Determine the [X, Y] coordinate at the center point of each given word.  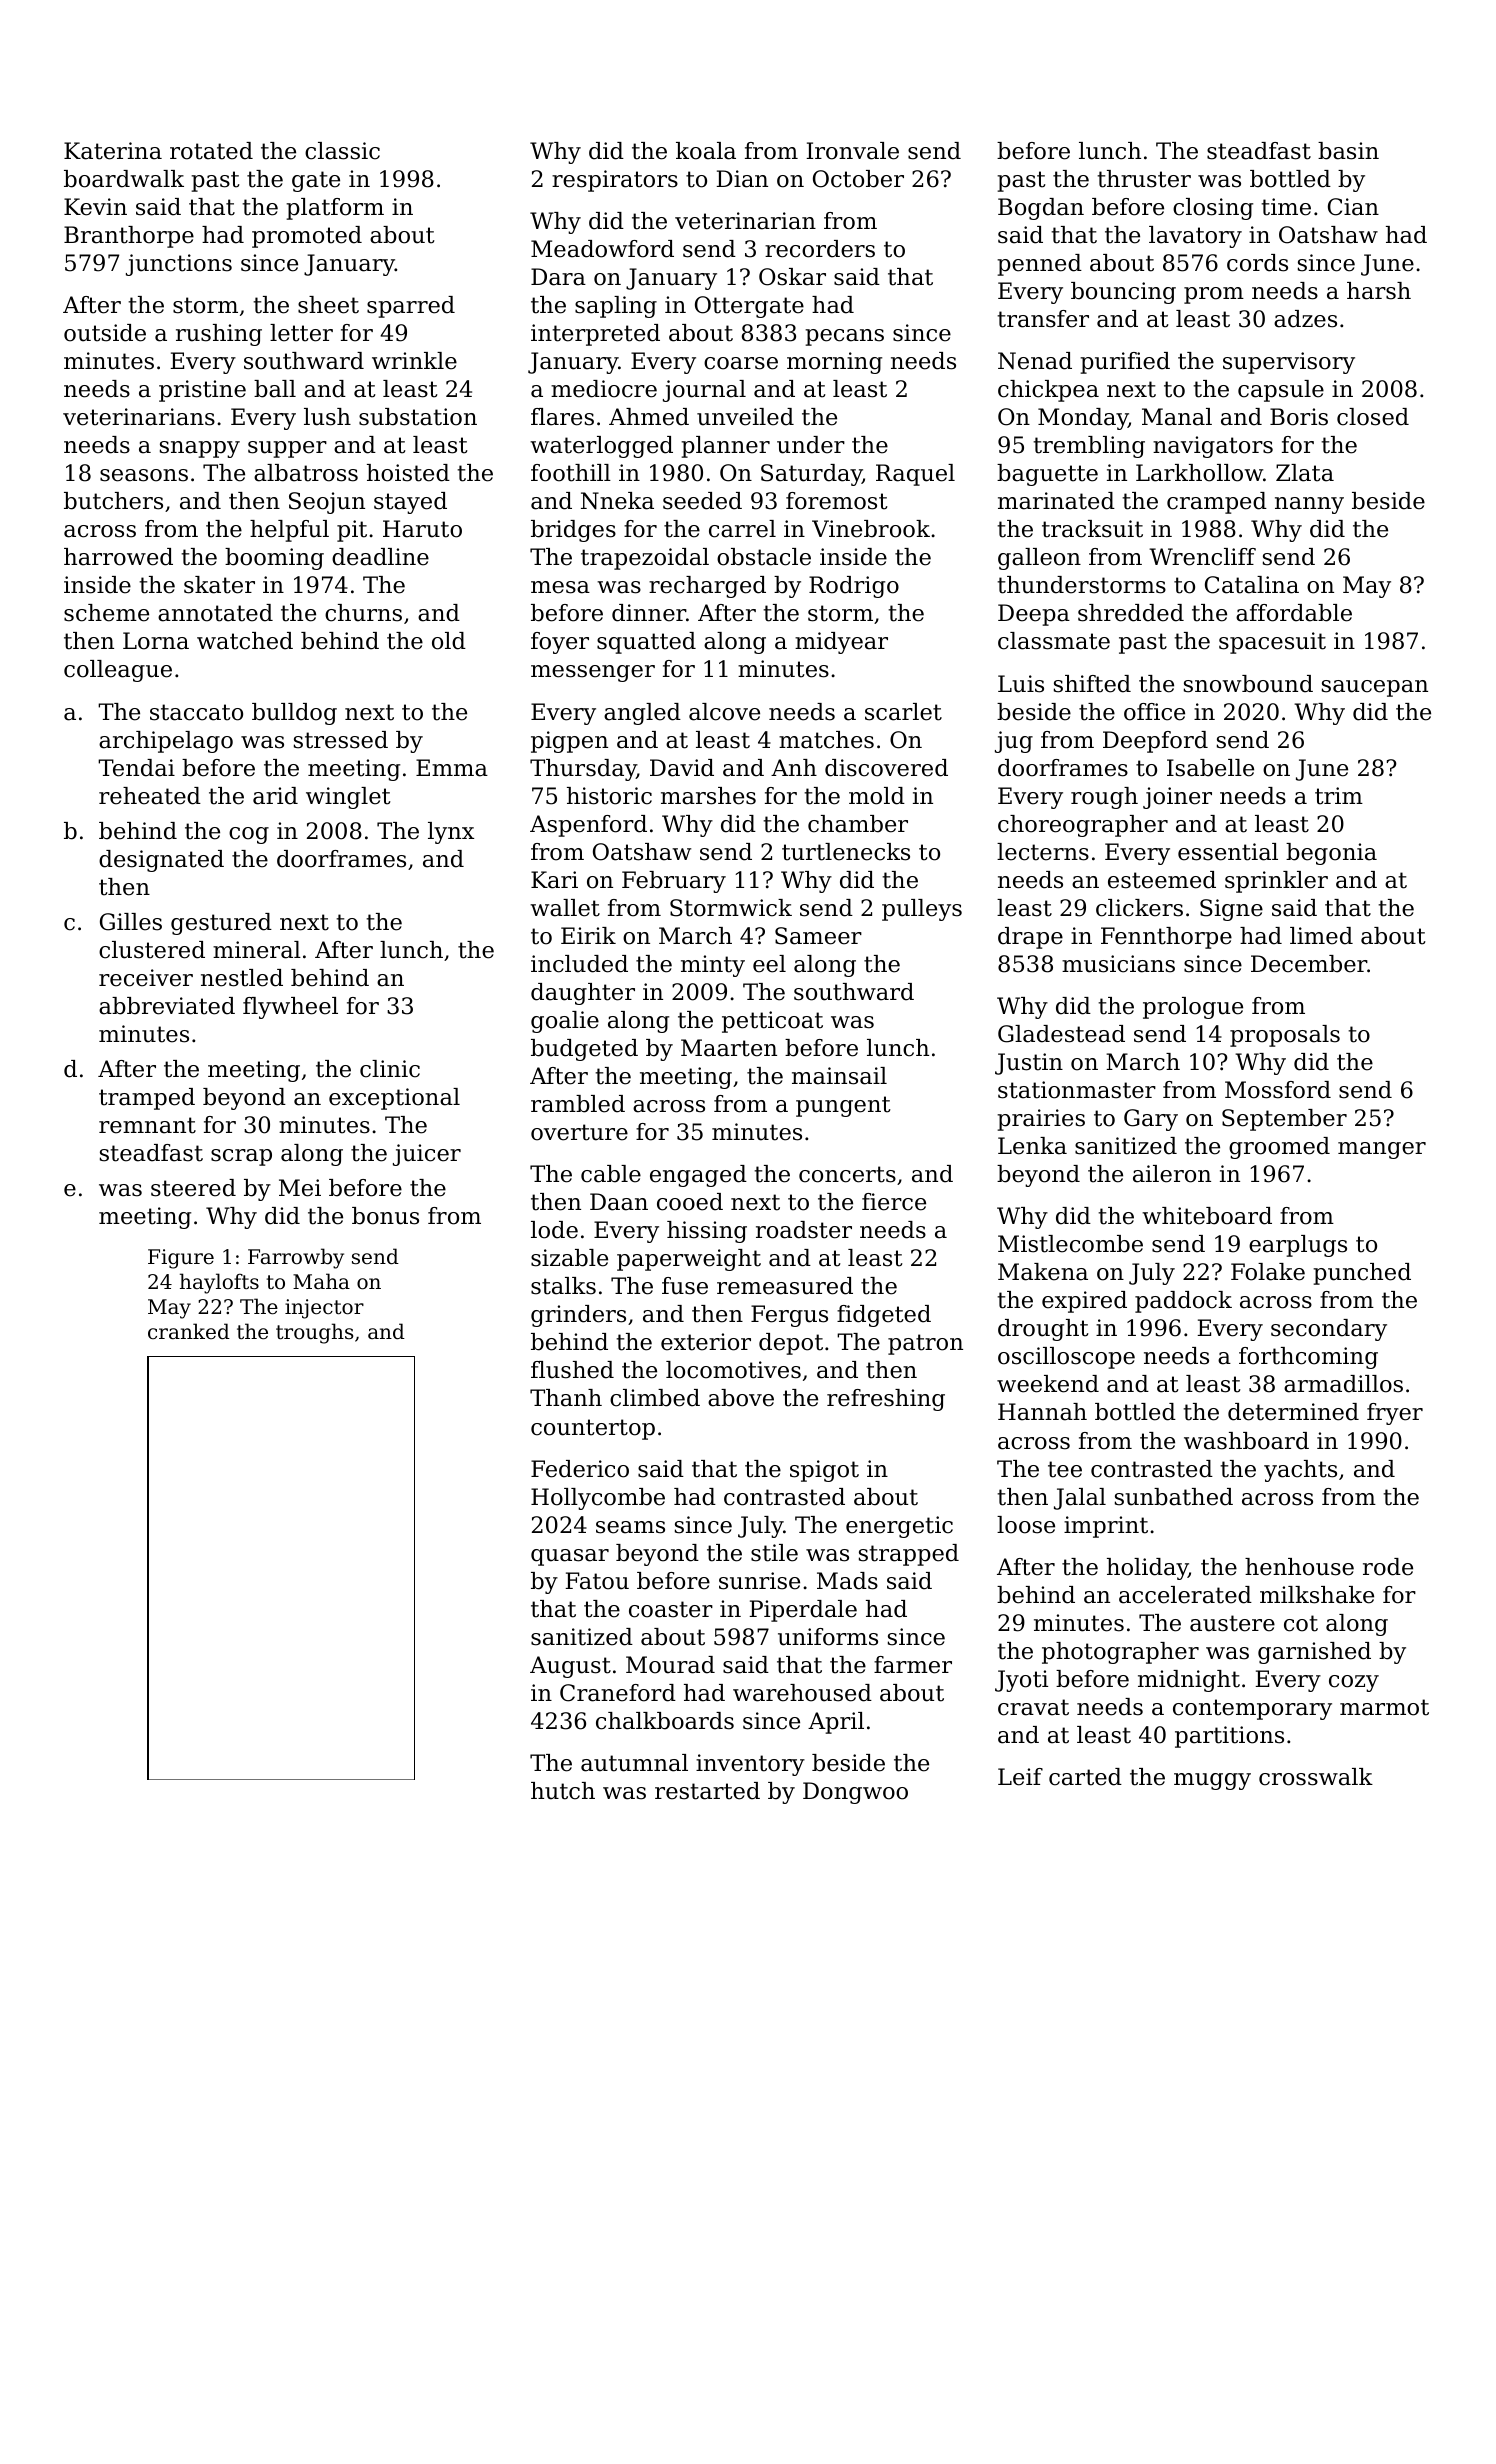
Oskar [792, 277]
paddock [1183, 1302]
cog [249, 835]
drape [1030, 938]
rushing [219, 335]
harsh [1379, 291]
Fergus [789, 1316]
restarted [707, 1791]
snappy [200, 449]
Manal [1177, 417]
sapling [616, 307]
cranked [189, 1331]
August [570, 1667]
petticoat [772, 1022]
